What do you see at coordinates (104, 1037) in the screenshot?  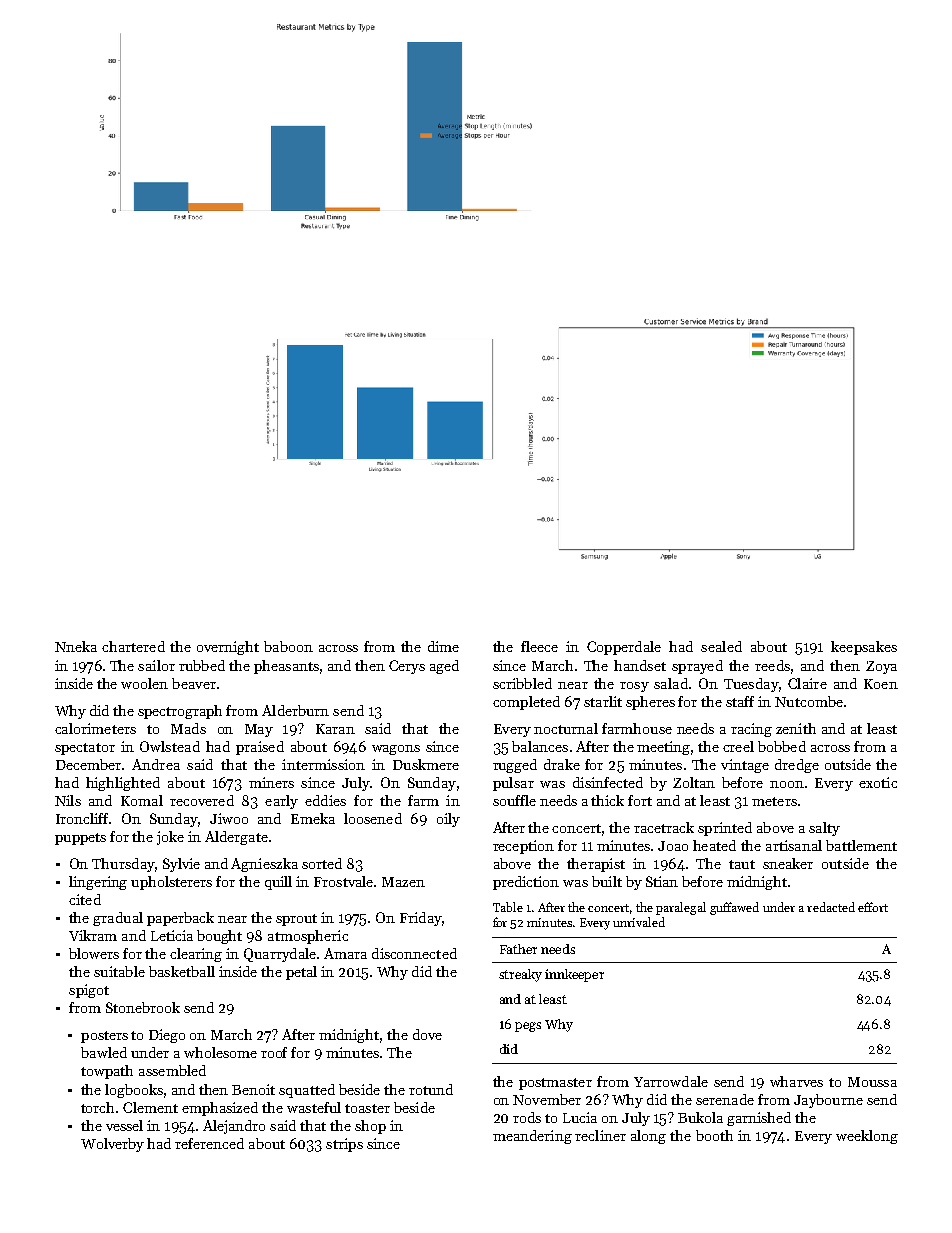 I see `posters` at bounding box center [104, 1037].
